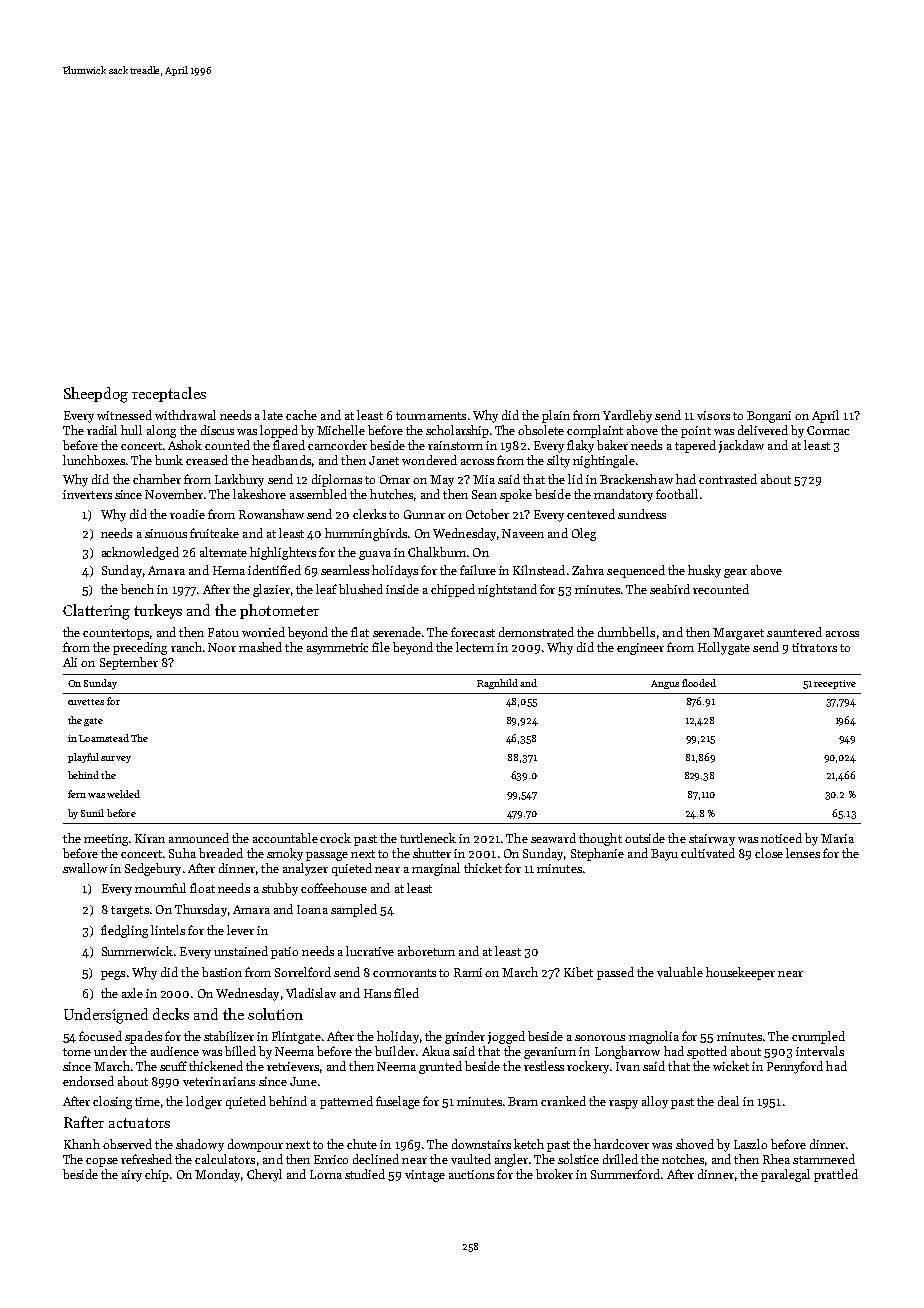  I want to click on Brackenshaw, so click(636, 479).
